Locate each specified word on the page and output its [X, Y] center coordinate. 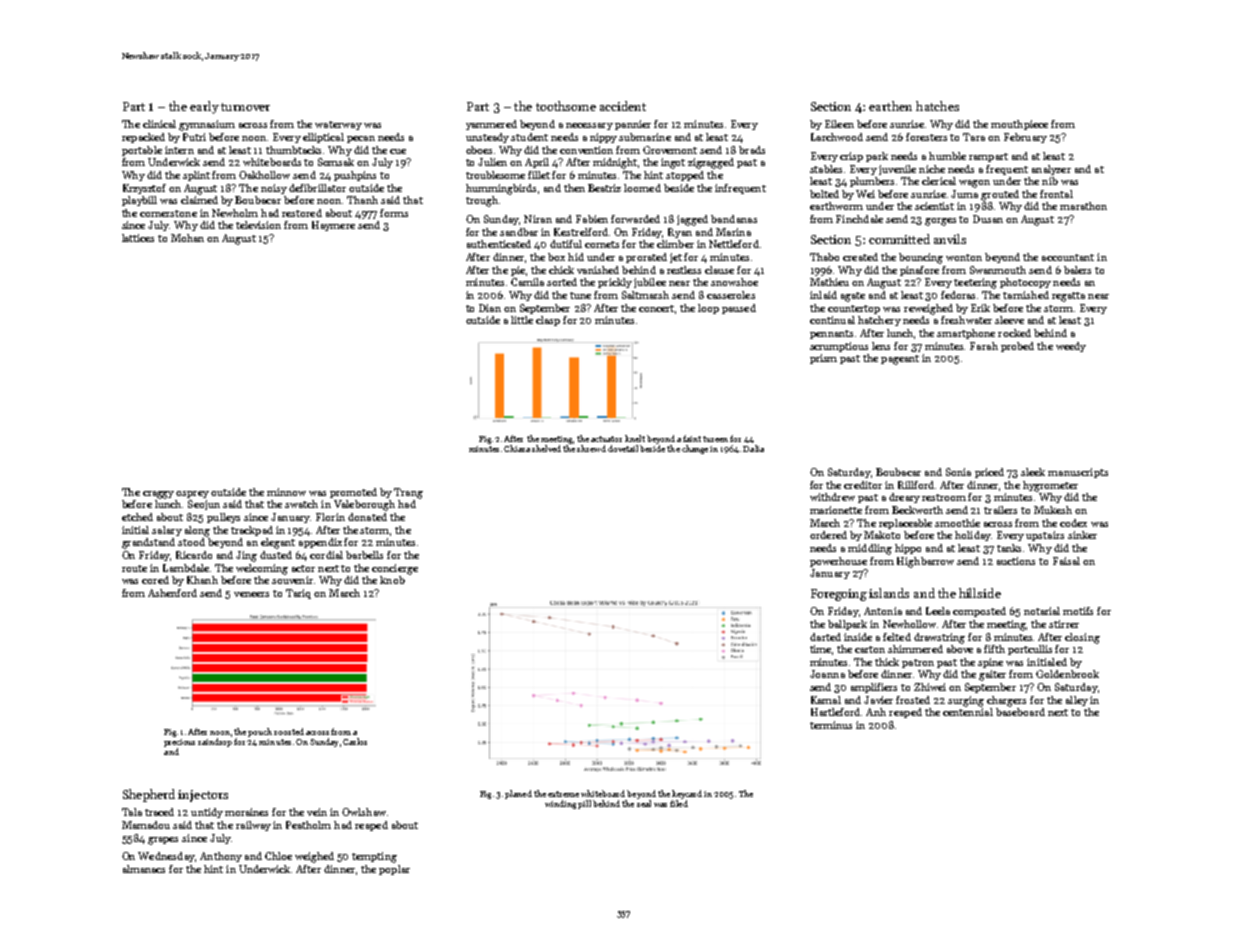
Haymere [333, 226]
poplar [394, 870]
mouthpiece [1019, 125]
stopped [685, 176]
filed [679, 803]
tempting [374, 857]
